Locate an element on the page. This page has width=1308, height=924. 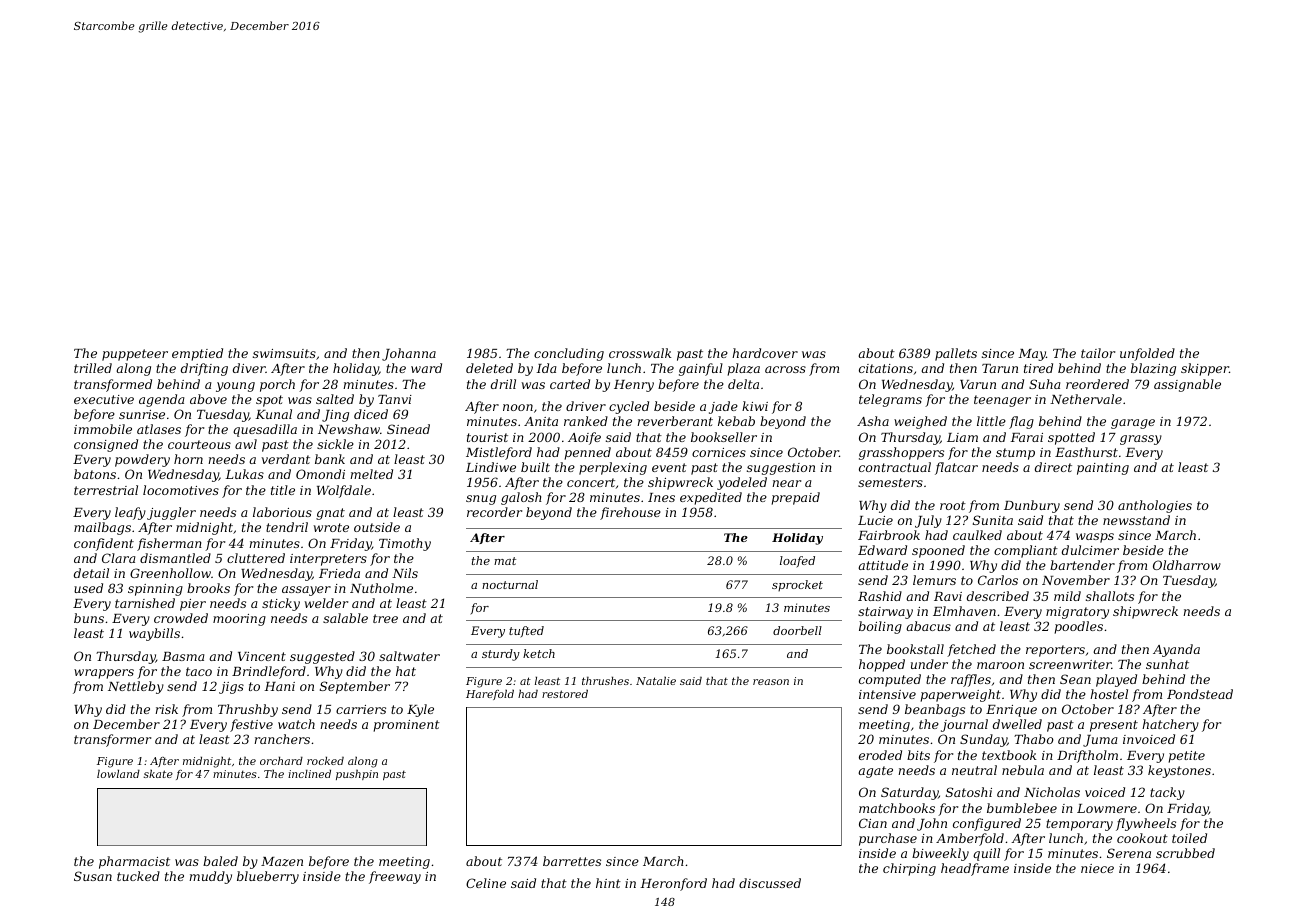
skate is located at coordinates (158, 774).
